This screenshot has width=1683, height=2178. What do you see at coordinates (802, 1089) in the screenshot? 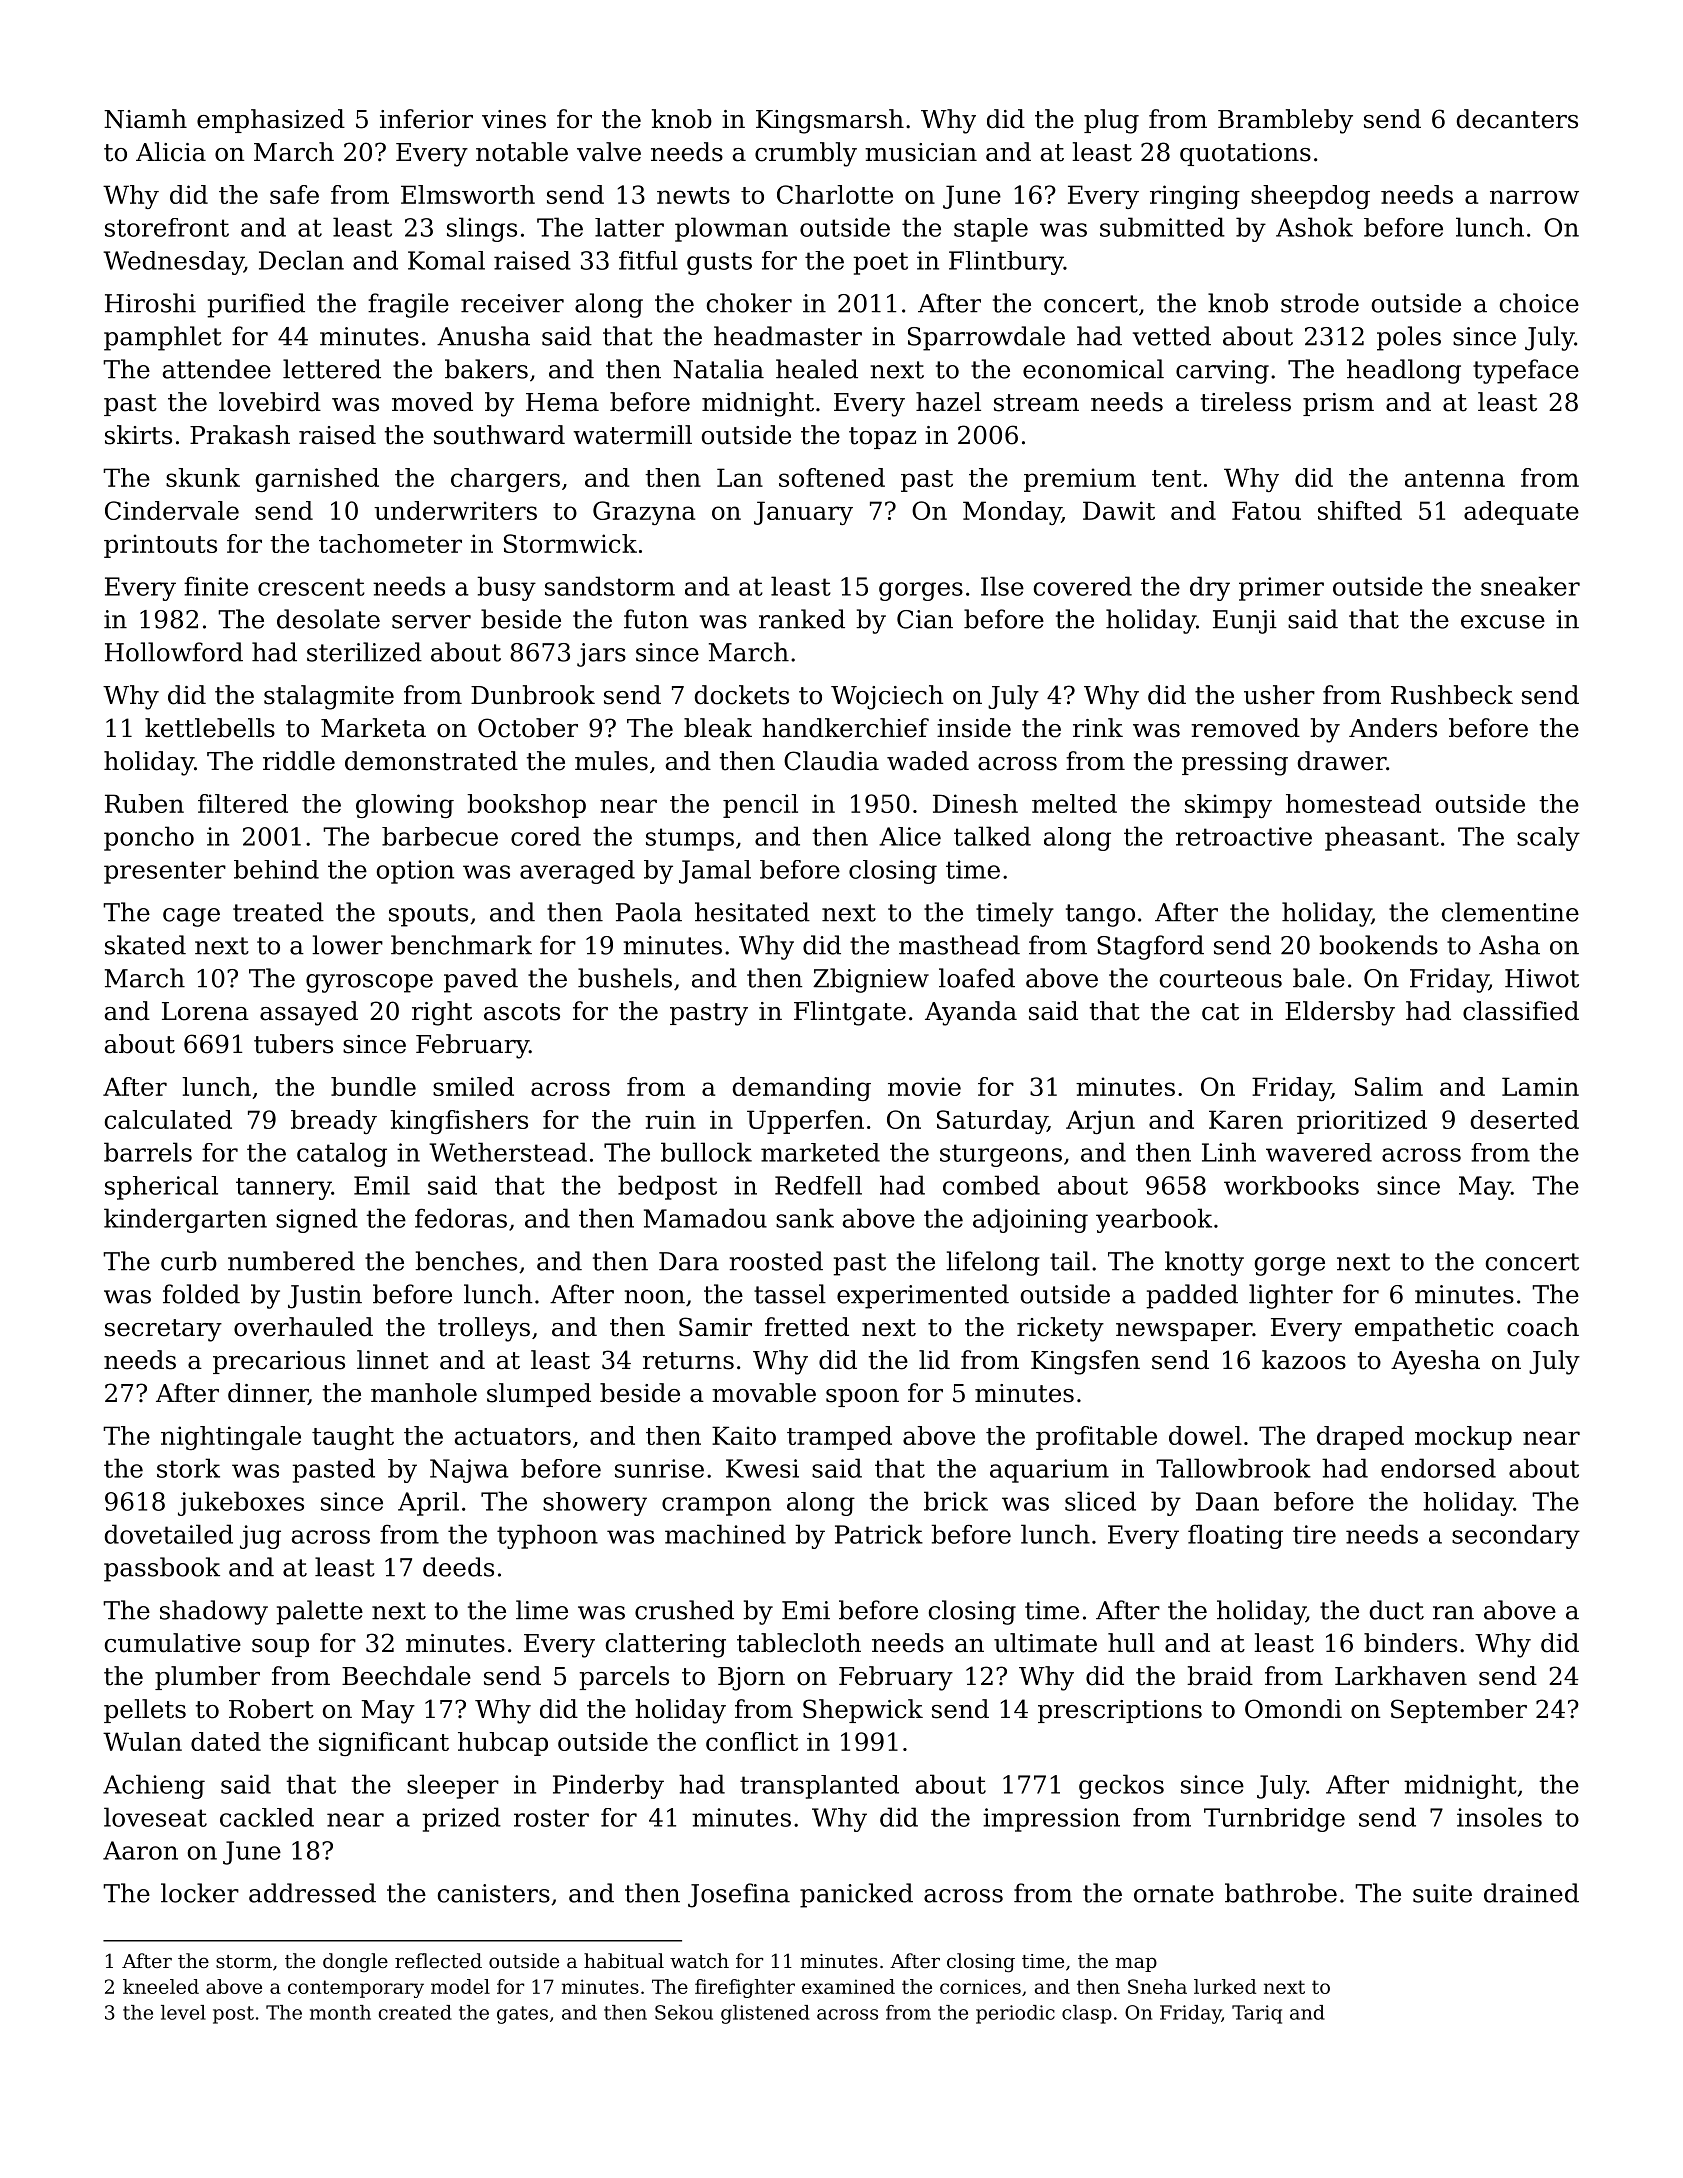
I see `demanding` at bounding box center [802, 1089].
